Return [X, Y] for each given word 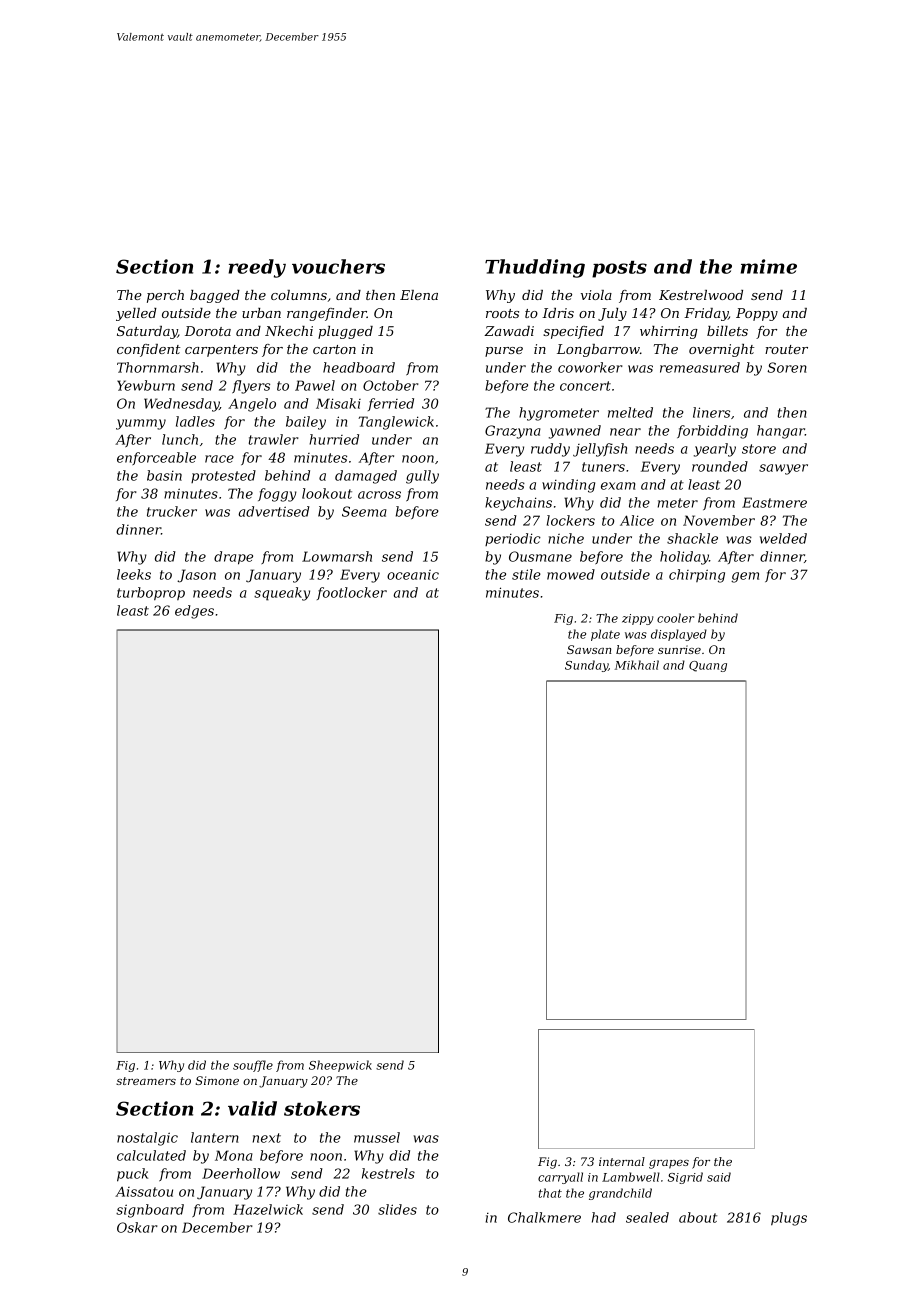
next [267, 1138]
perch [165, 296]
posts [619, 269]
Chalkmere [544, 1217]
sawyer [783, 469]
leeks [134, 574]
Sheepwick [340, 1066]
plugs [789, 1219]
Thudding [535, 268]
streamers [146, 1081]
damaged [366, 477]
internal [622, 1161]
